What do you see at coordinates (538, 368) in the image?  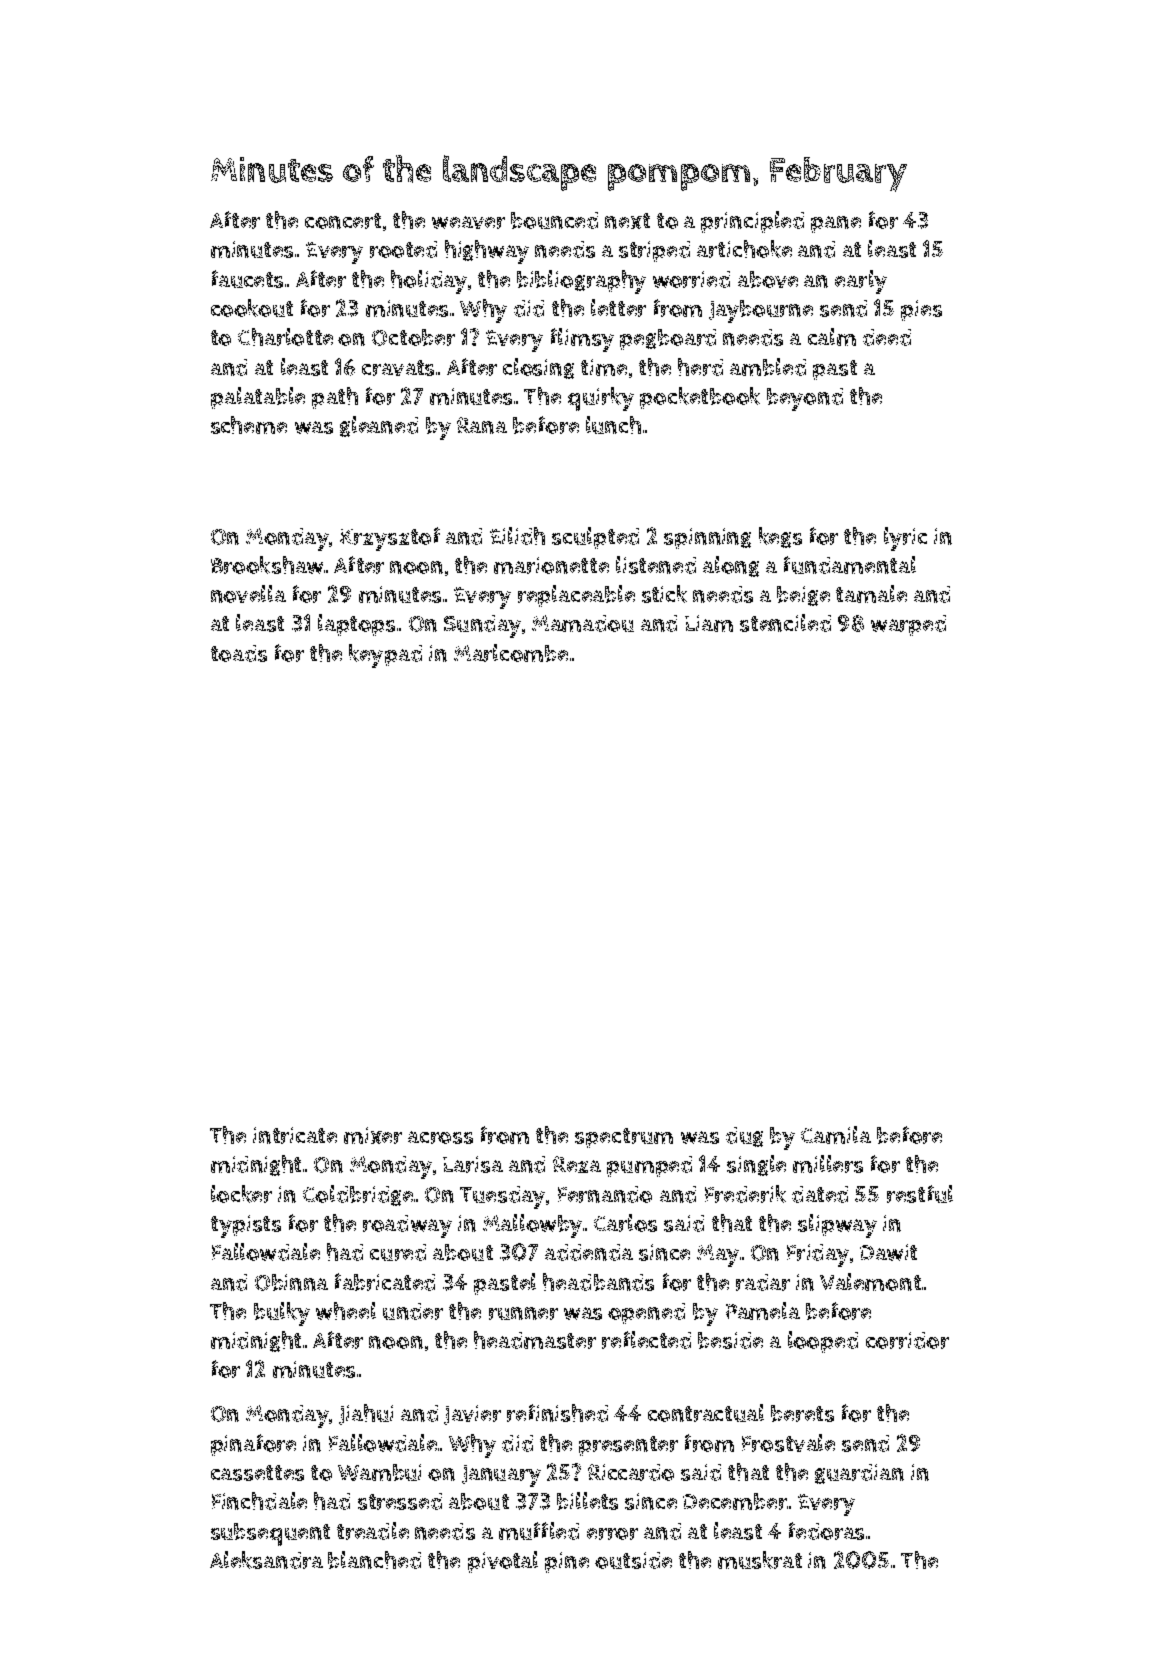 I see `closing` at bounding box center [538, 368].
